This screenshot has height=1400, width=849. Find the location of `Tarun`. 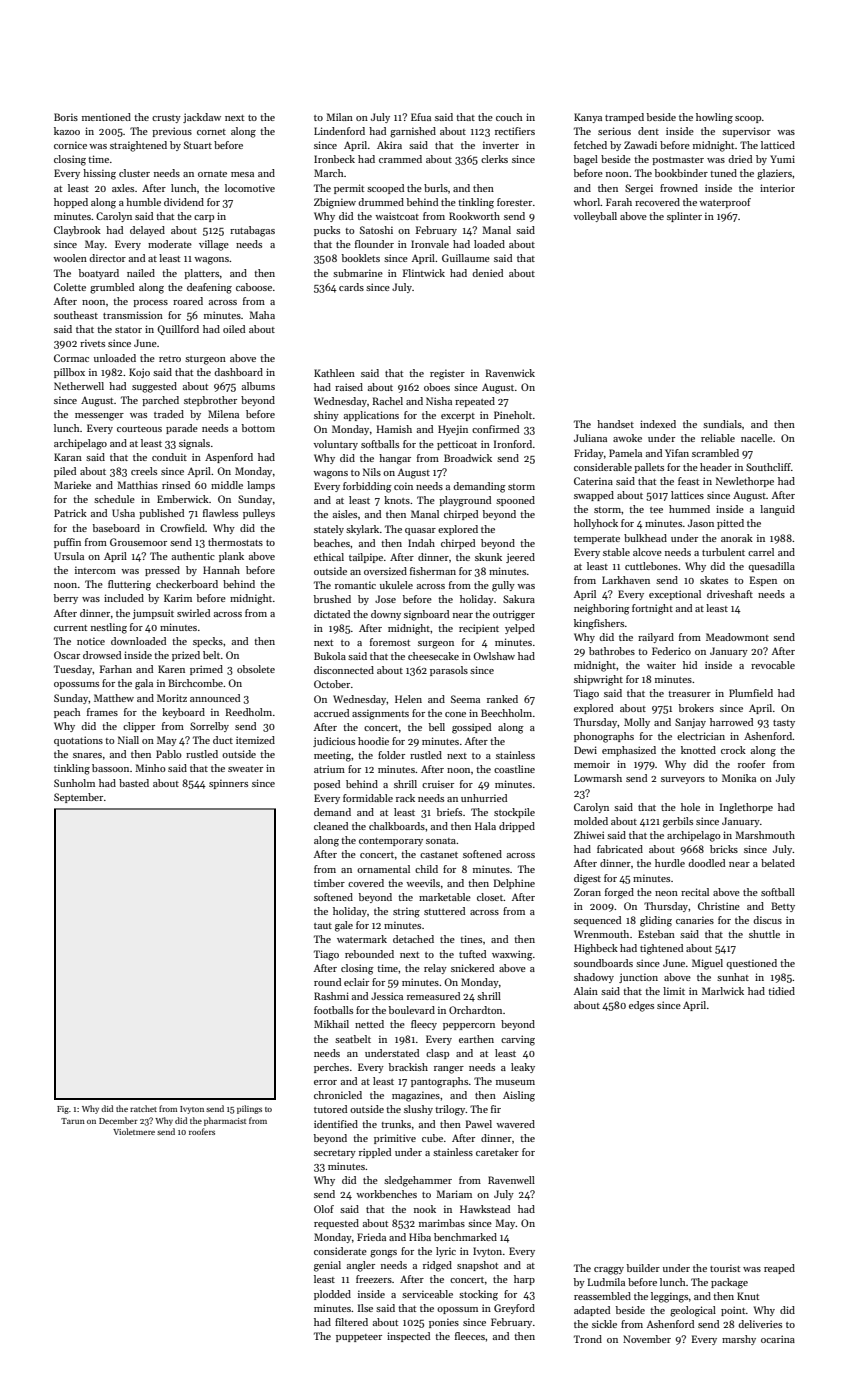

Tarun is located at coordinates (73, 1121).
